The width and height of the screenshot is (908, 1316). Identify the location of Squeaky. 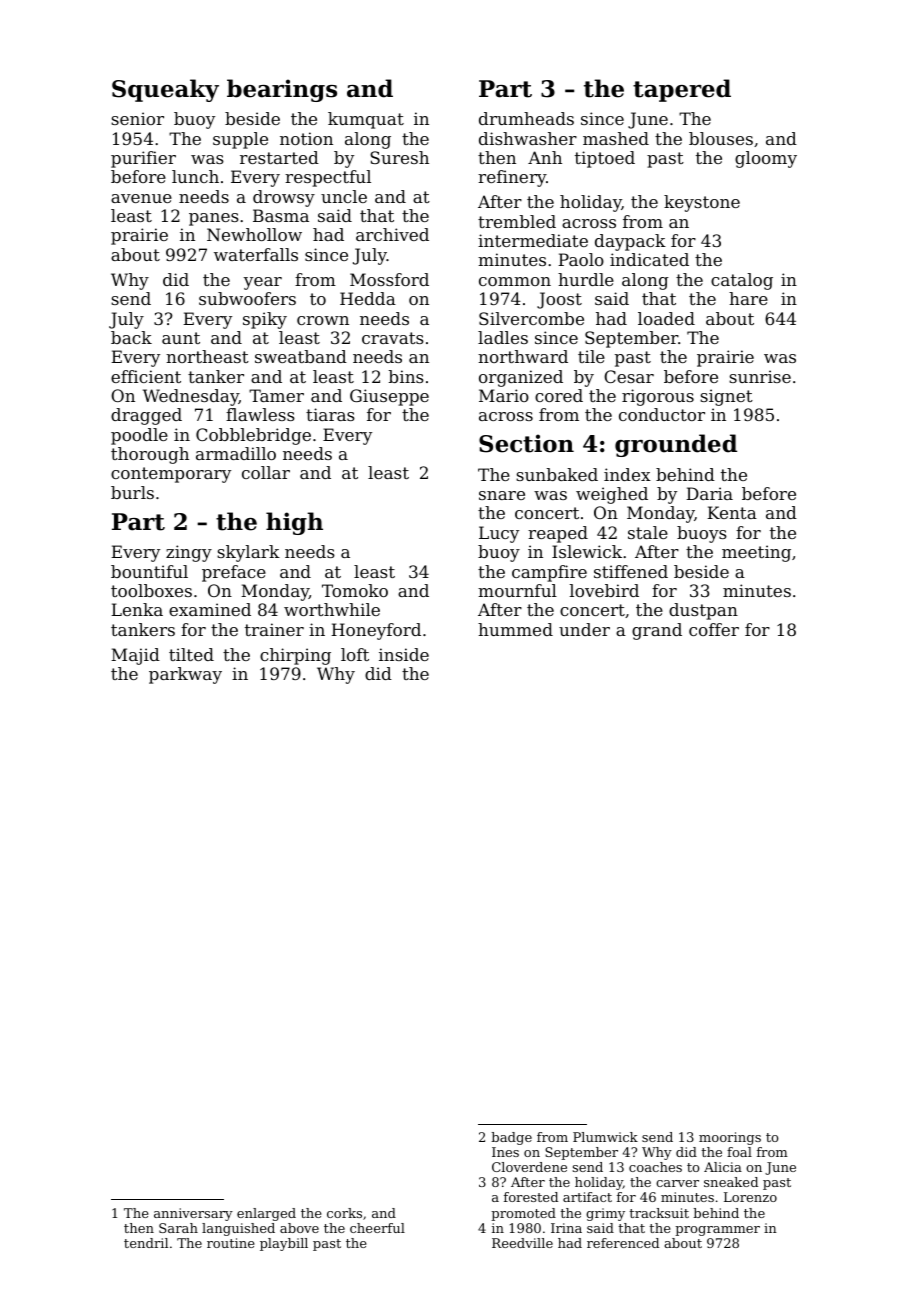
(165, 90).
